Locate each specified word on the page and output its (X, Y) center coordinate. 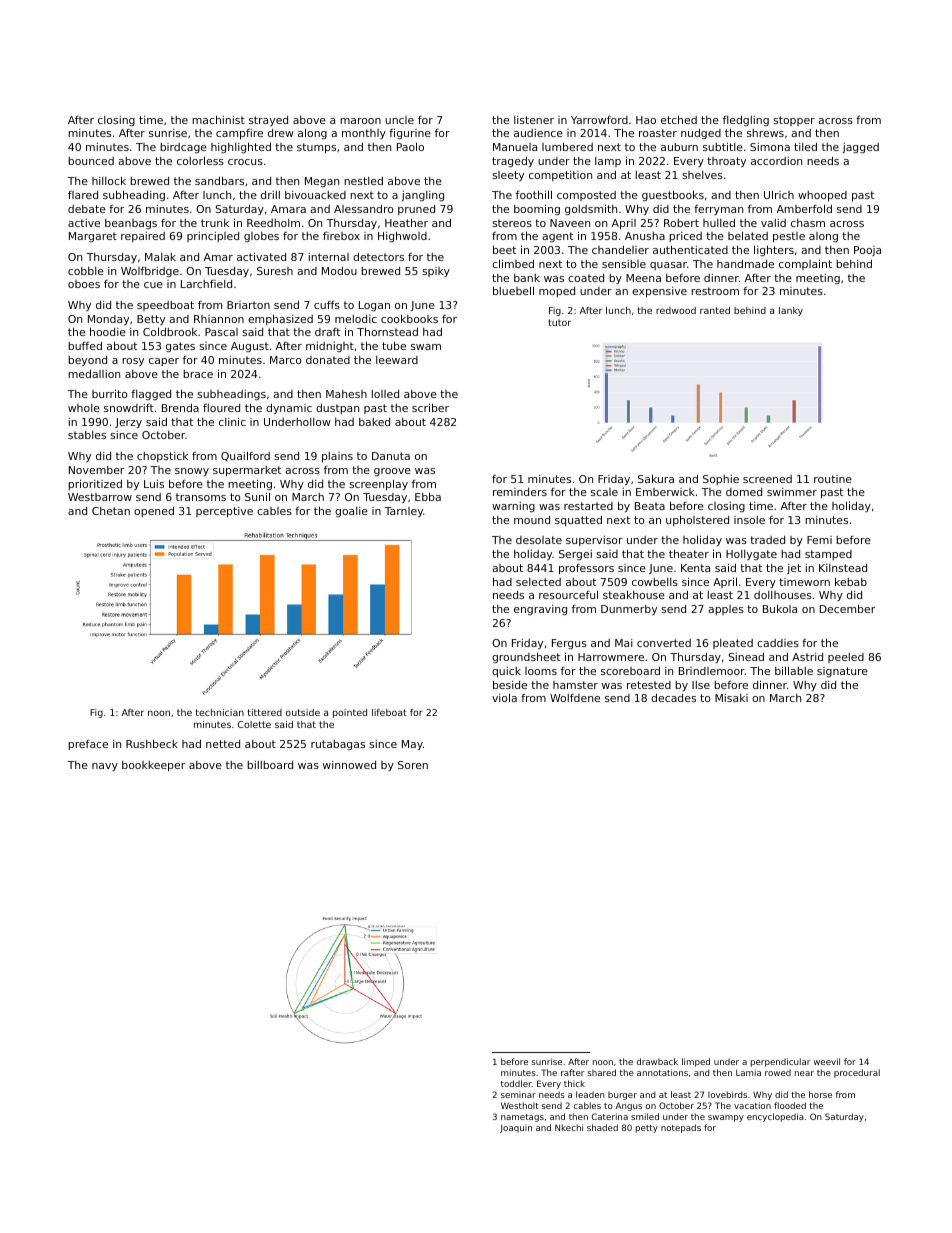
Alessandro (363, 208)
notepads (681, 1128)
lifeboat (389, 712)
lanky (791, 311)
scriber (430, 407)
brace (198, 374)
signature (842, 672)
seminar (518, 1094)
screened (767, 479)
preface (88, 744)
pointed (350, 713)
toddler (516, 1083)
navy (105, 767)
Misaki (731, 698)
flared (83, 195)
